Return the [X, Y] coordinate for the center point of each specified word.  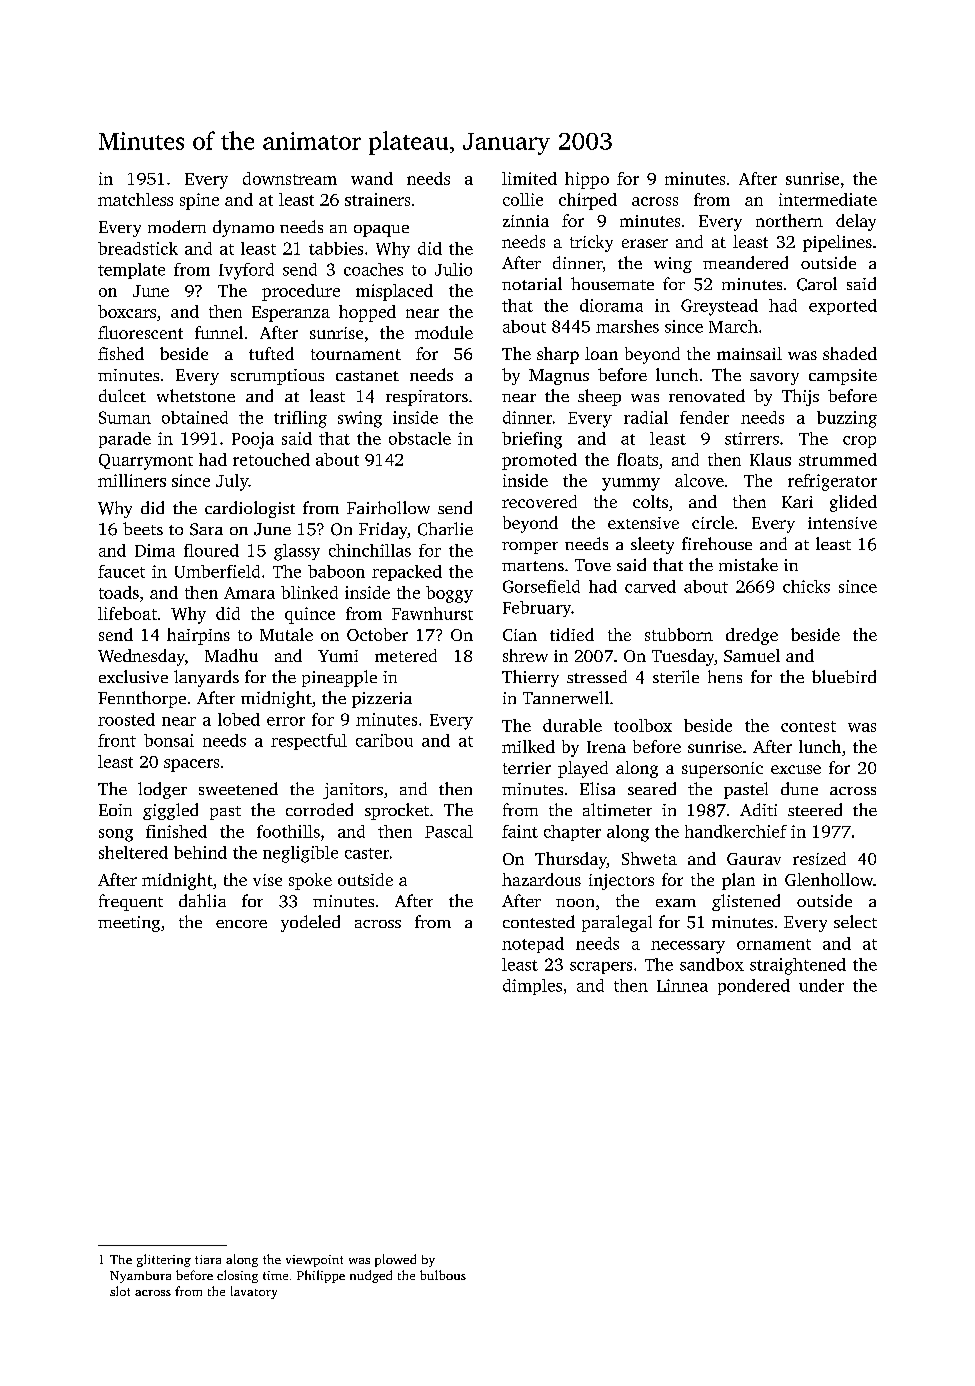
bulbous [443, 1275]
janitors [353, 791]
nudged [371, 1276]
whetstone [196, 395]
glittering [164, 1260]
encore [241, 924]
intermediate [828, 199]
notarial [532, 283]
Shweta [649, 858]
